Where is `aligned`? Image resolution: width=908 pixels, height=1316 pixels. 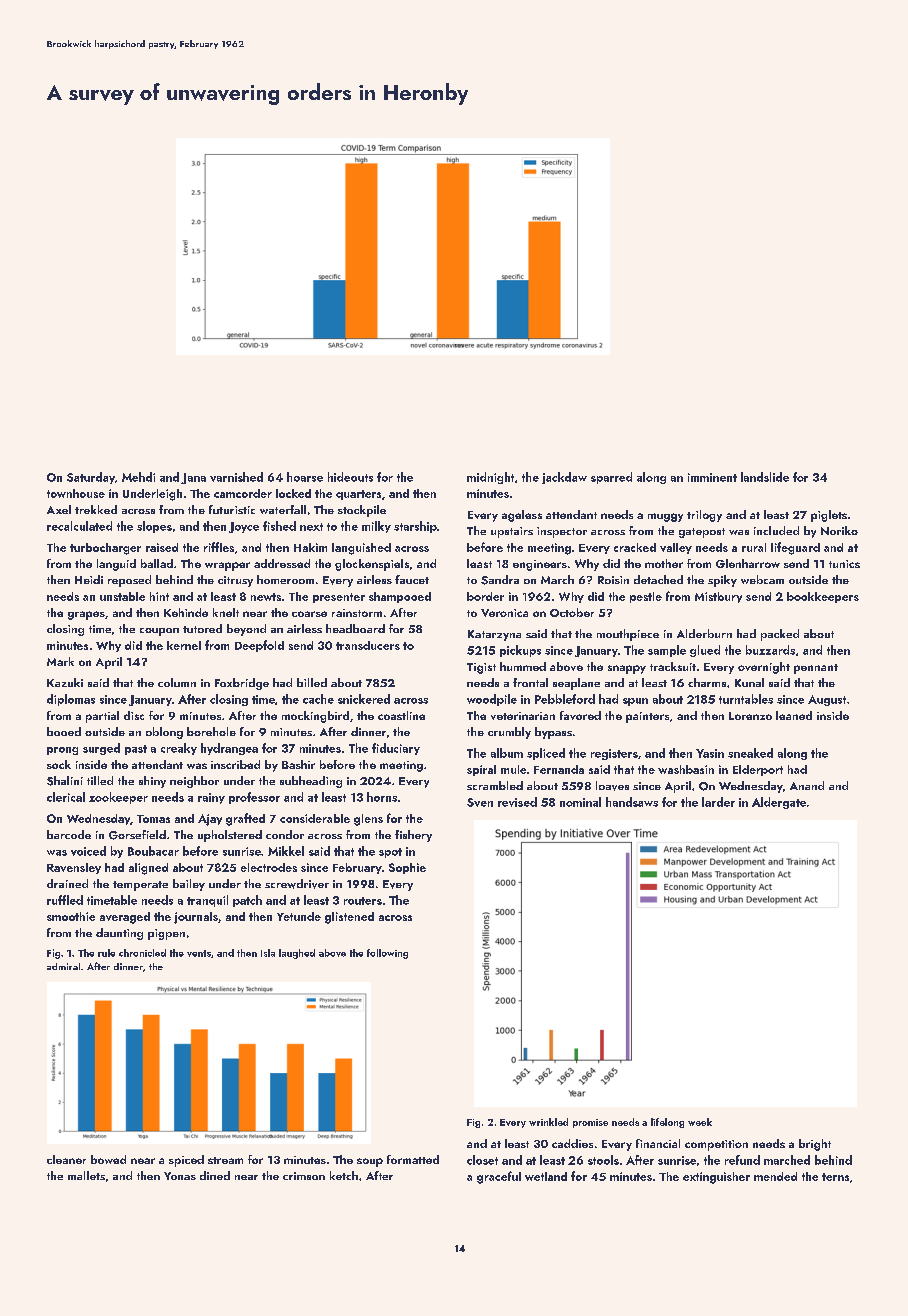
aligned is located at coordinates (148, 869).
